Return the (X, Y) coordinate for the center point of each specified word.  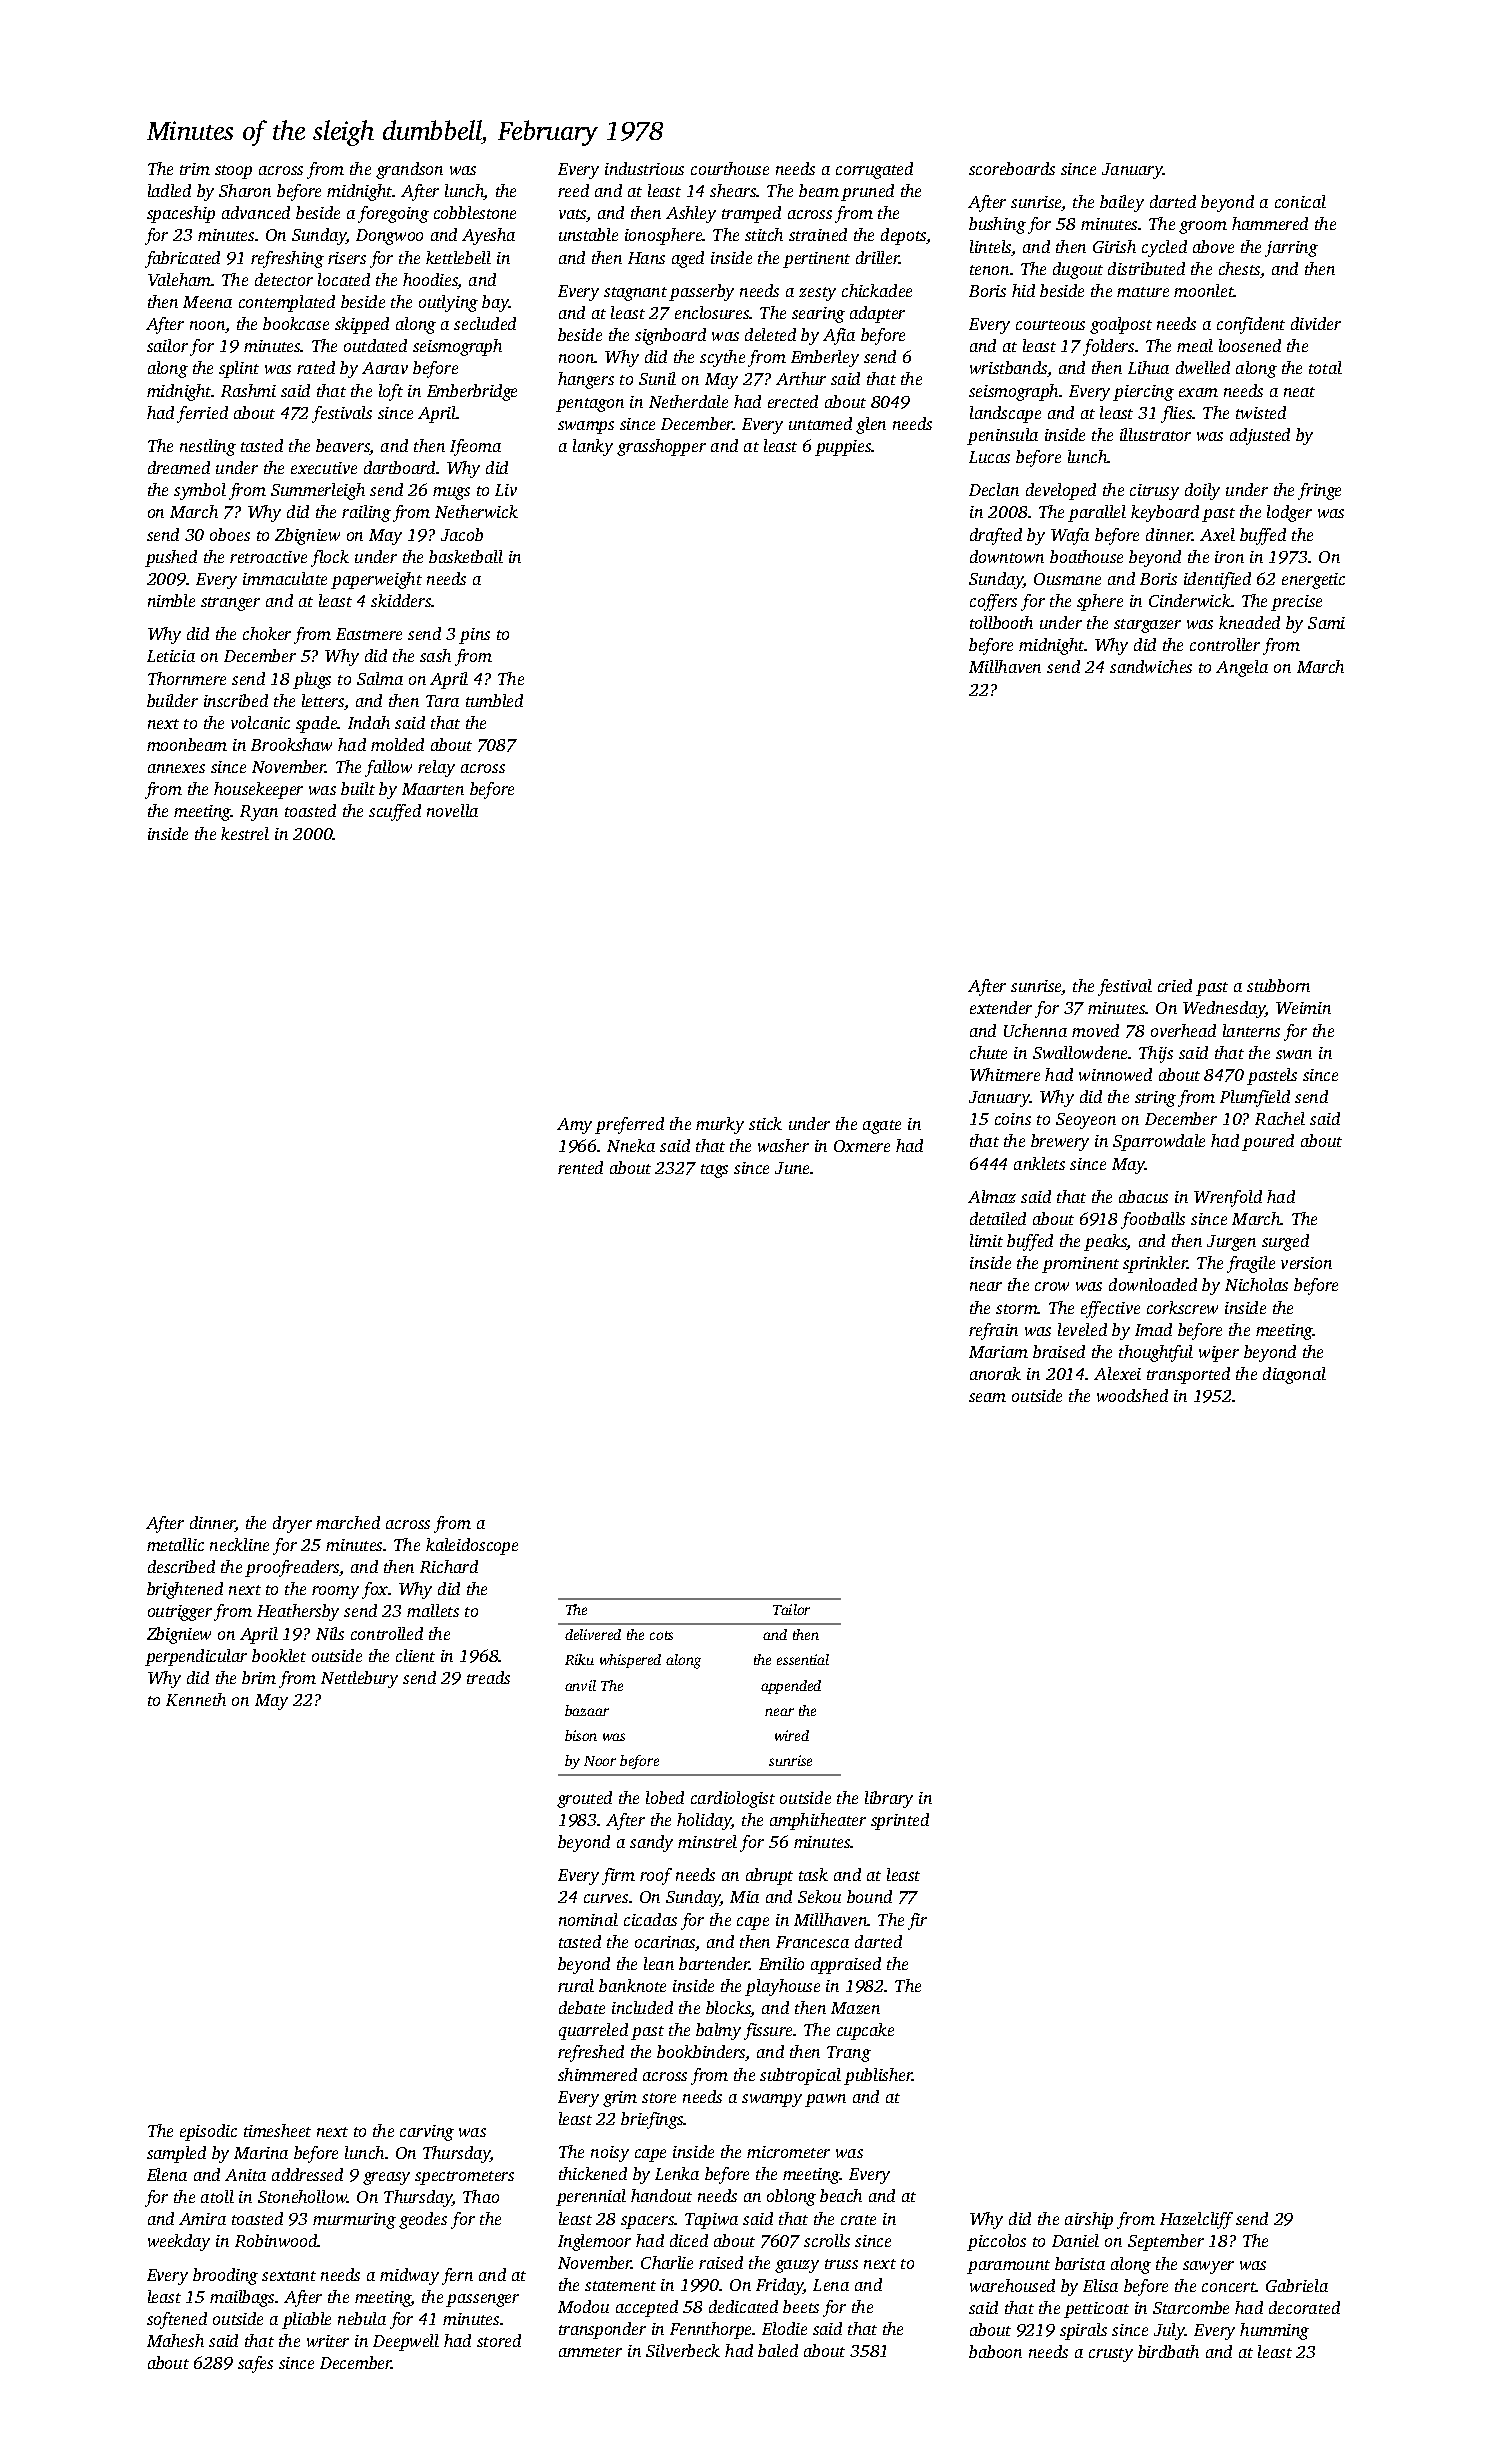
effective (1110, 1309)
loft (391, 392)
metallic (175, 1544)
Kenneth (196, 1699)
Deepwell (406, 2342)
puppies (843, 448)
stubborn (1278, 985)
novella (452, 810)
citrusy (1154, 492)
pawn (825, 2100)
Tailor (791, 1609)
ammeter (590, 2352)
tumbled (494, 700)
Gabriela (1297, 2285)
